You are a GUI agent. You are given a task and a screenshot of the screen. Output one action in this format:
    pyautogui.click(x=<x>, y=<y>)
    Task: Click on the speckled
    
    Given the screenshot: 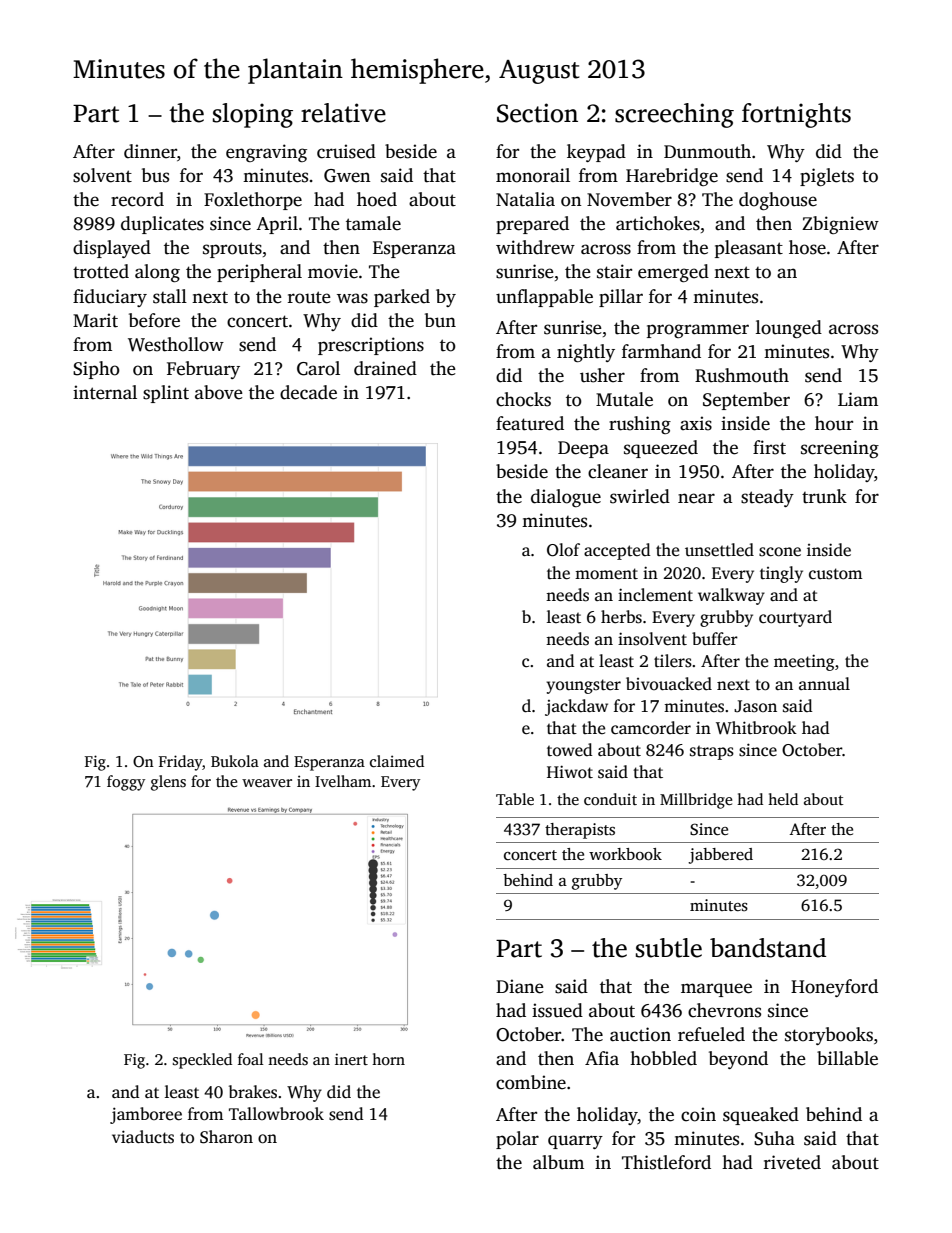 What is the action you would take?
    pyautogui.click(x=202, y=1061)
